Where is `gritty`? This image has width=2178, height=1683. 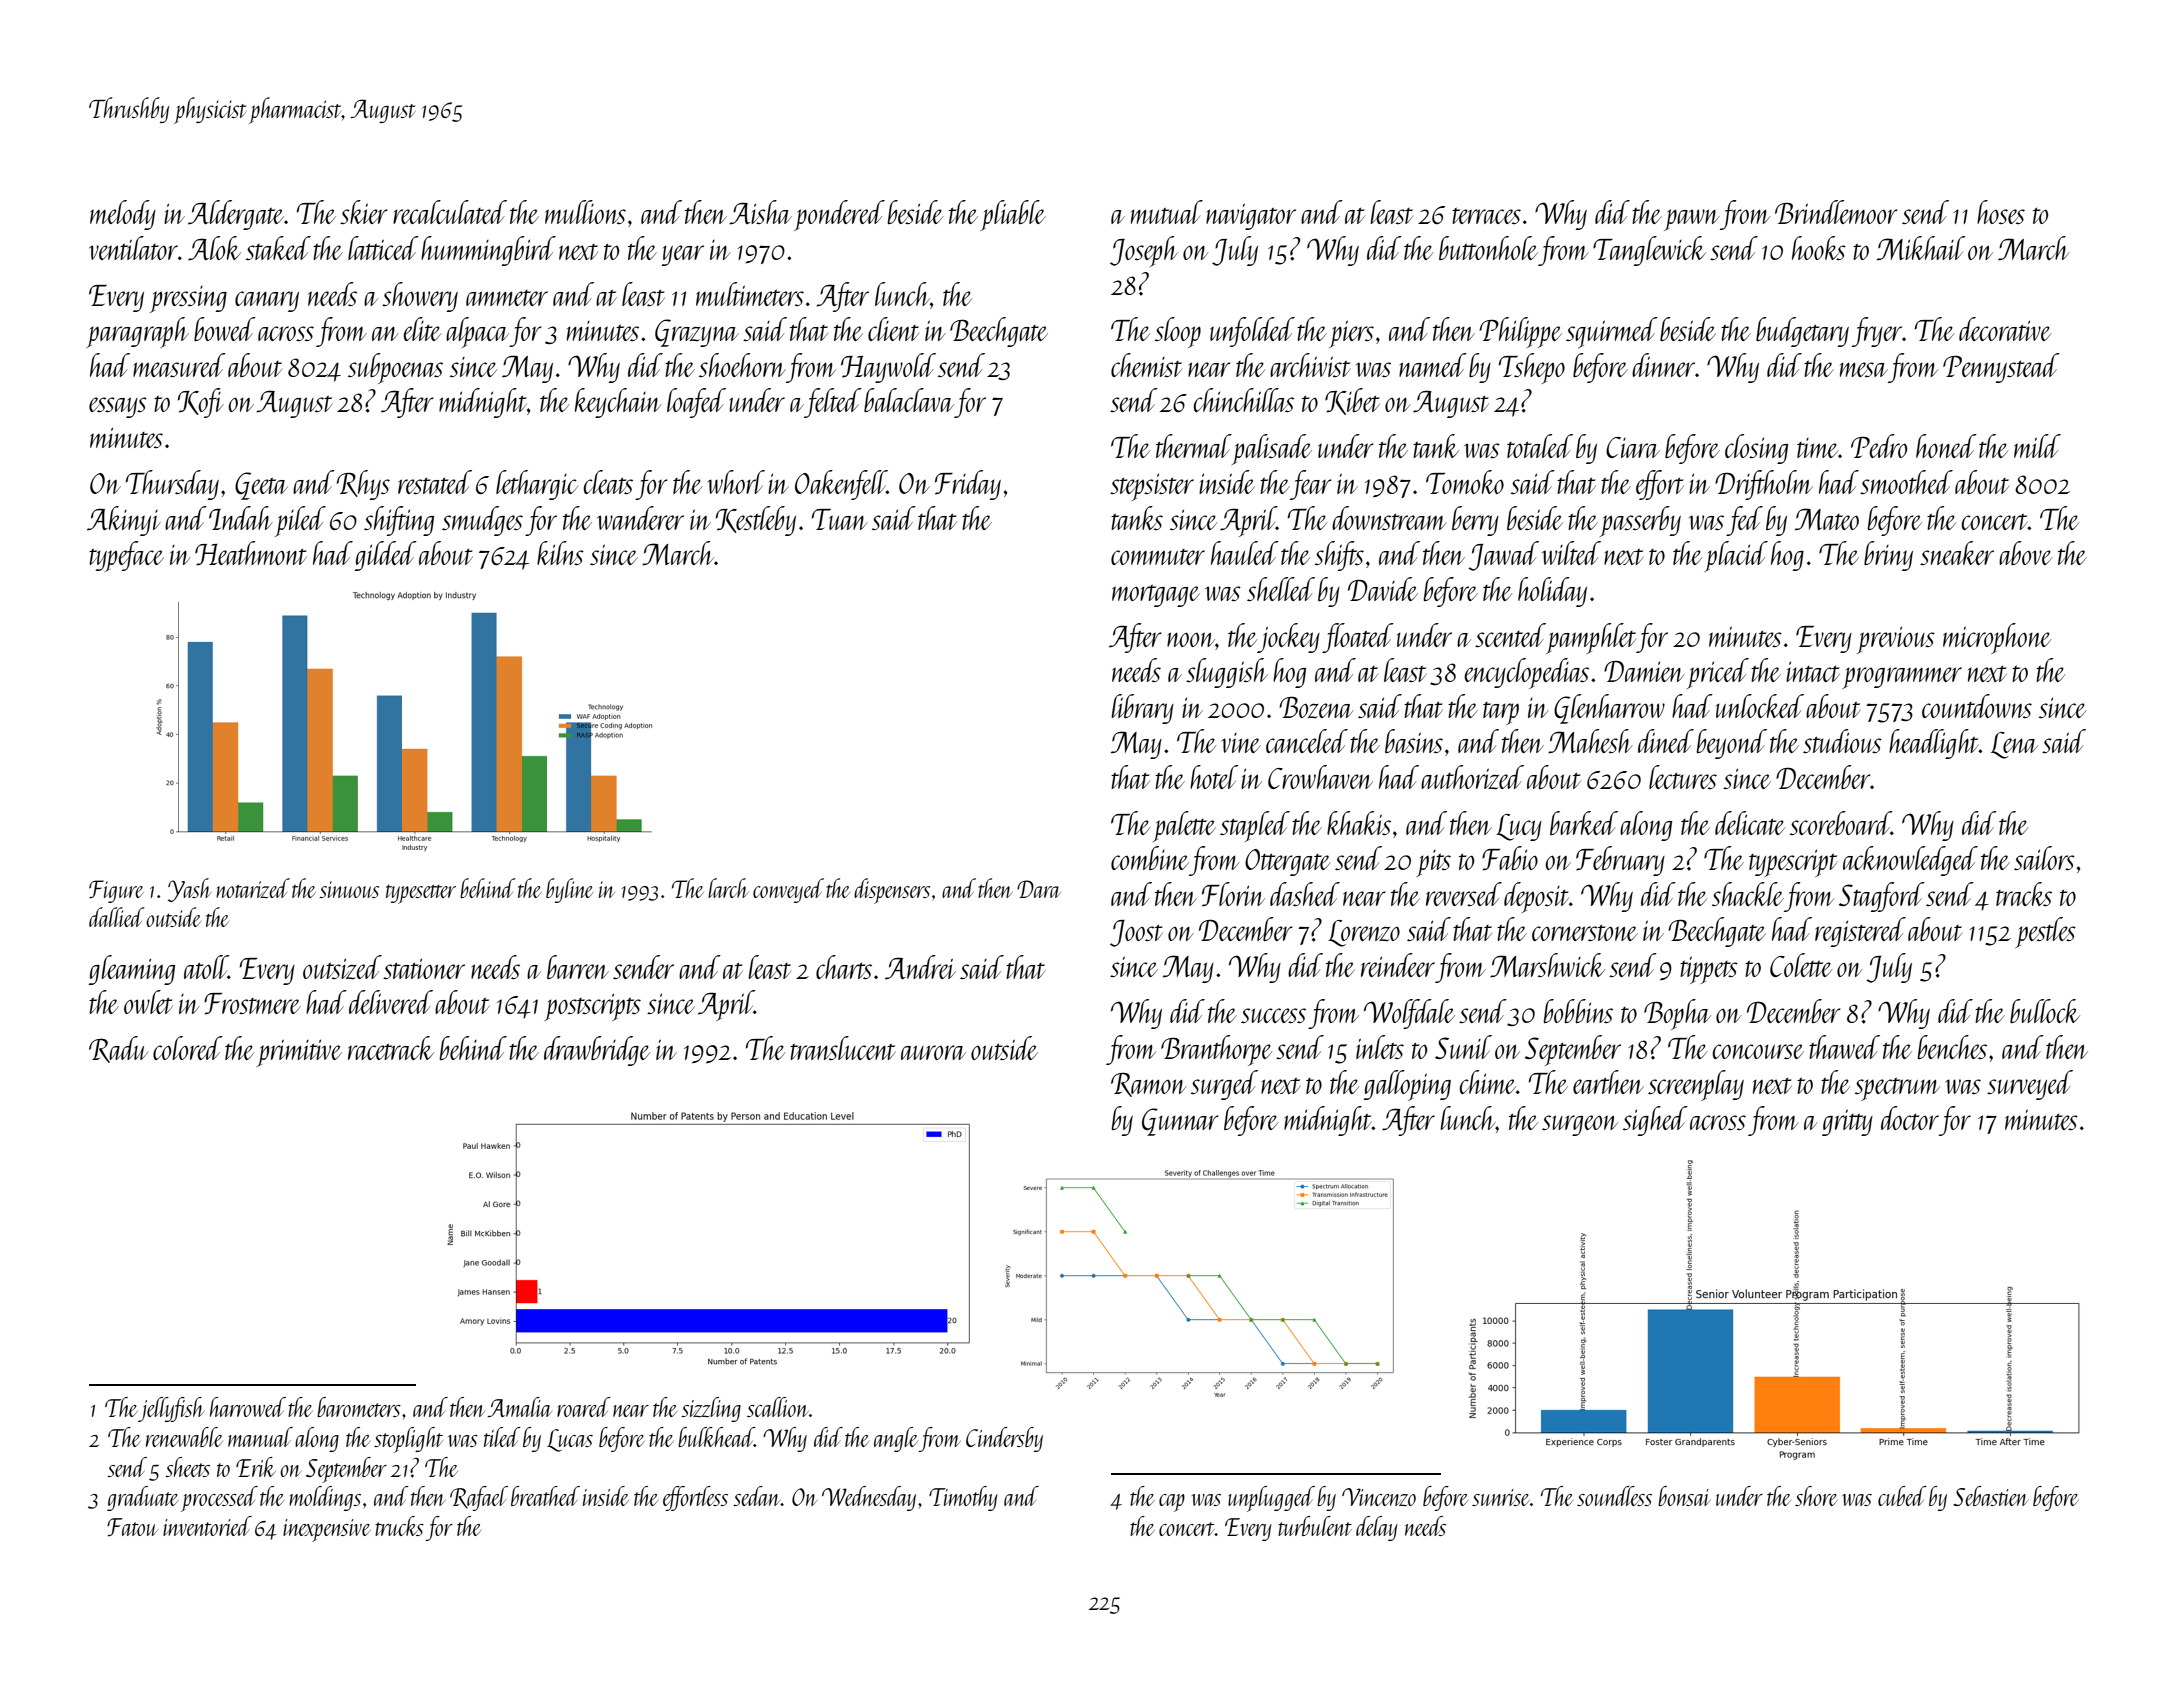
gritty is located at coordinates (1847, 1122).
